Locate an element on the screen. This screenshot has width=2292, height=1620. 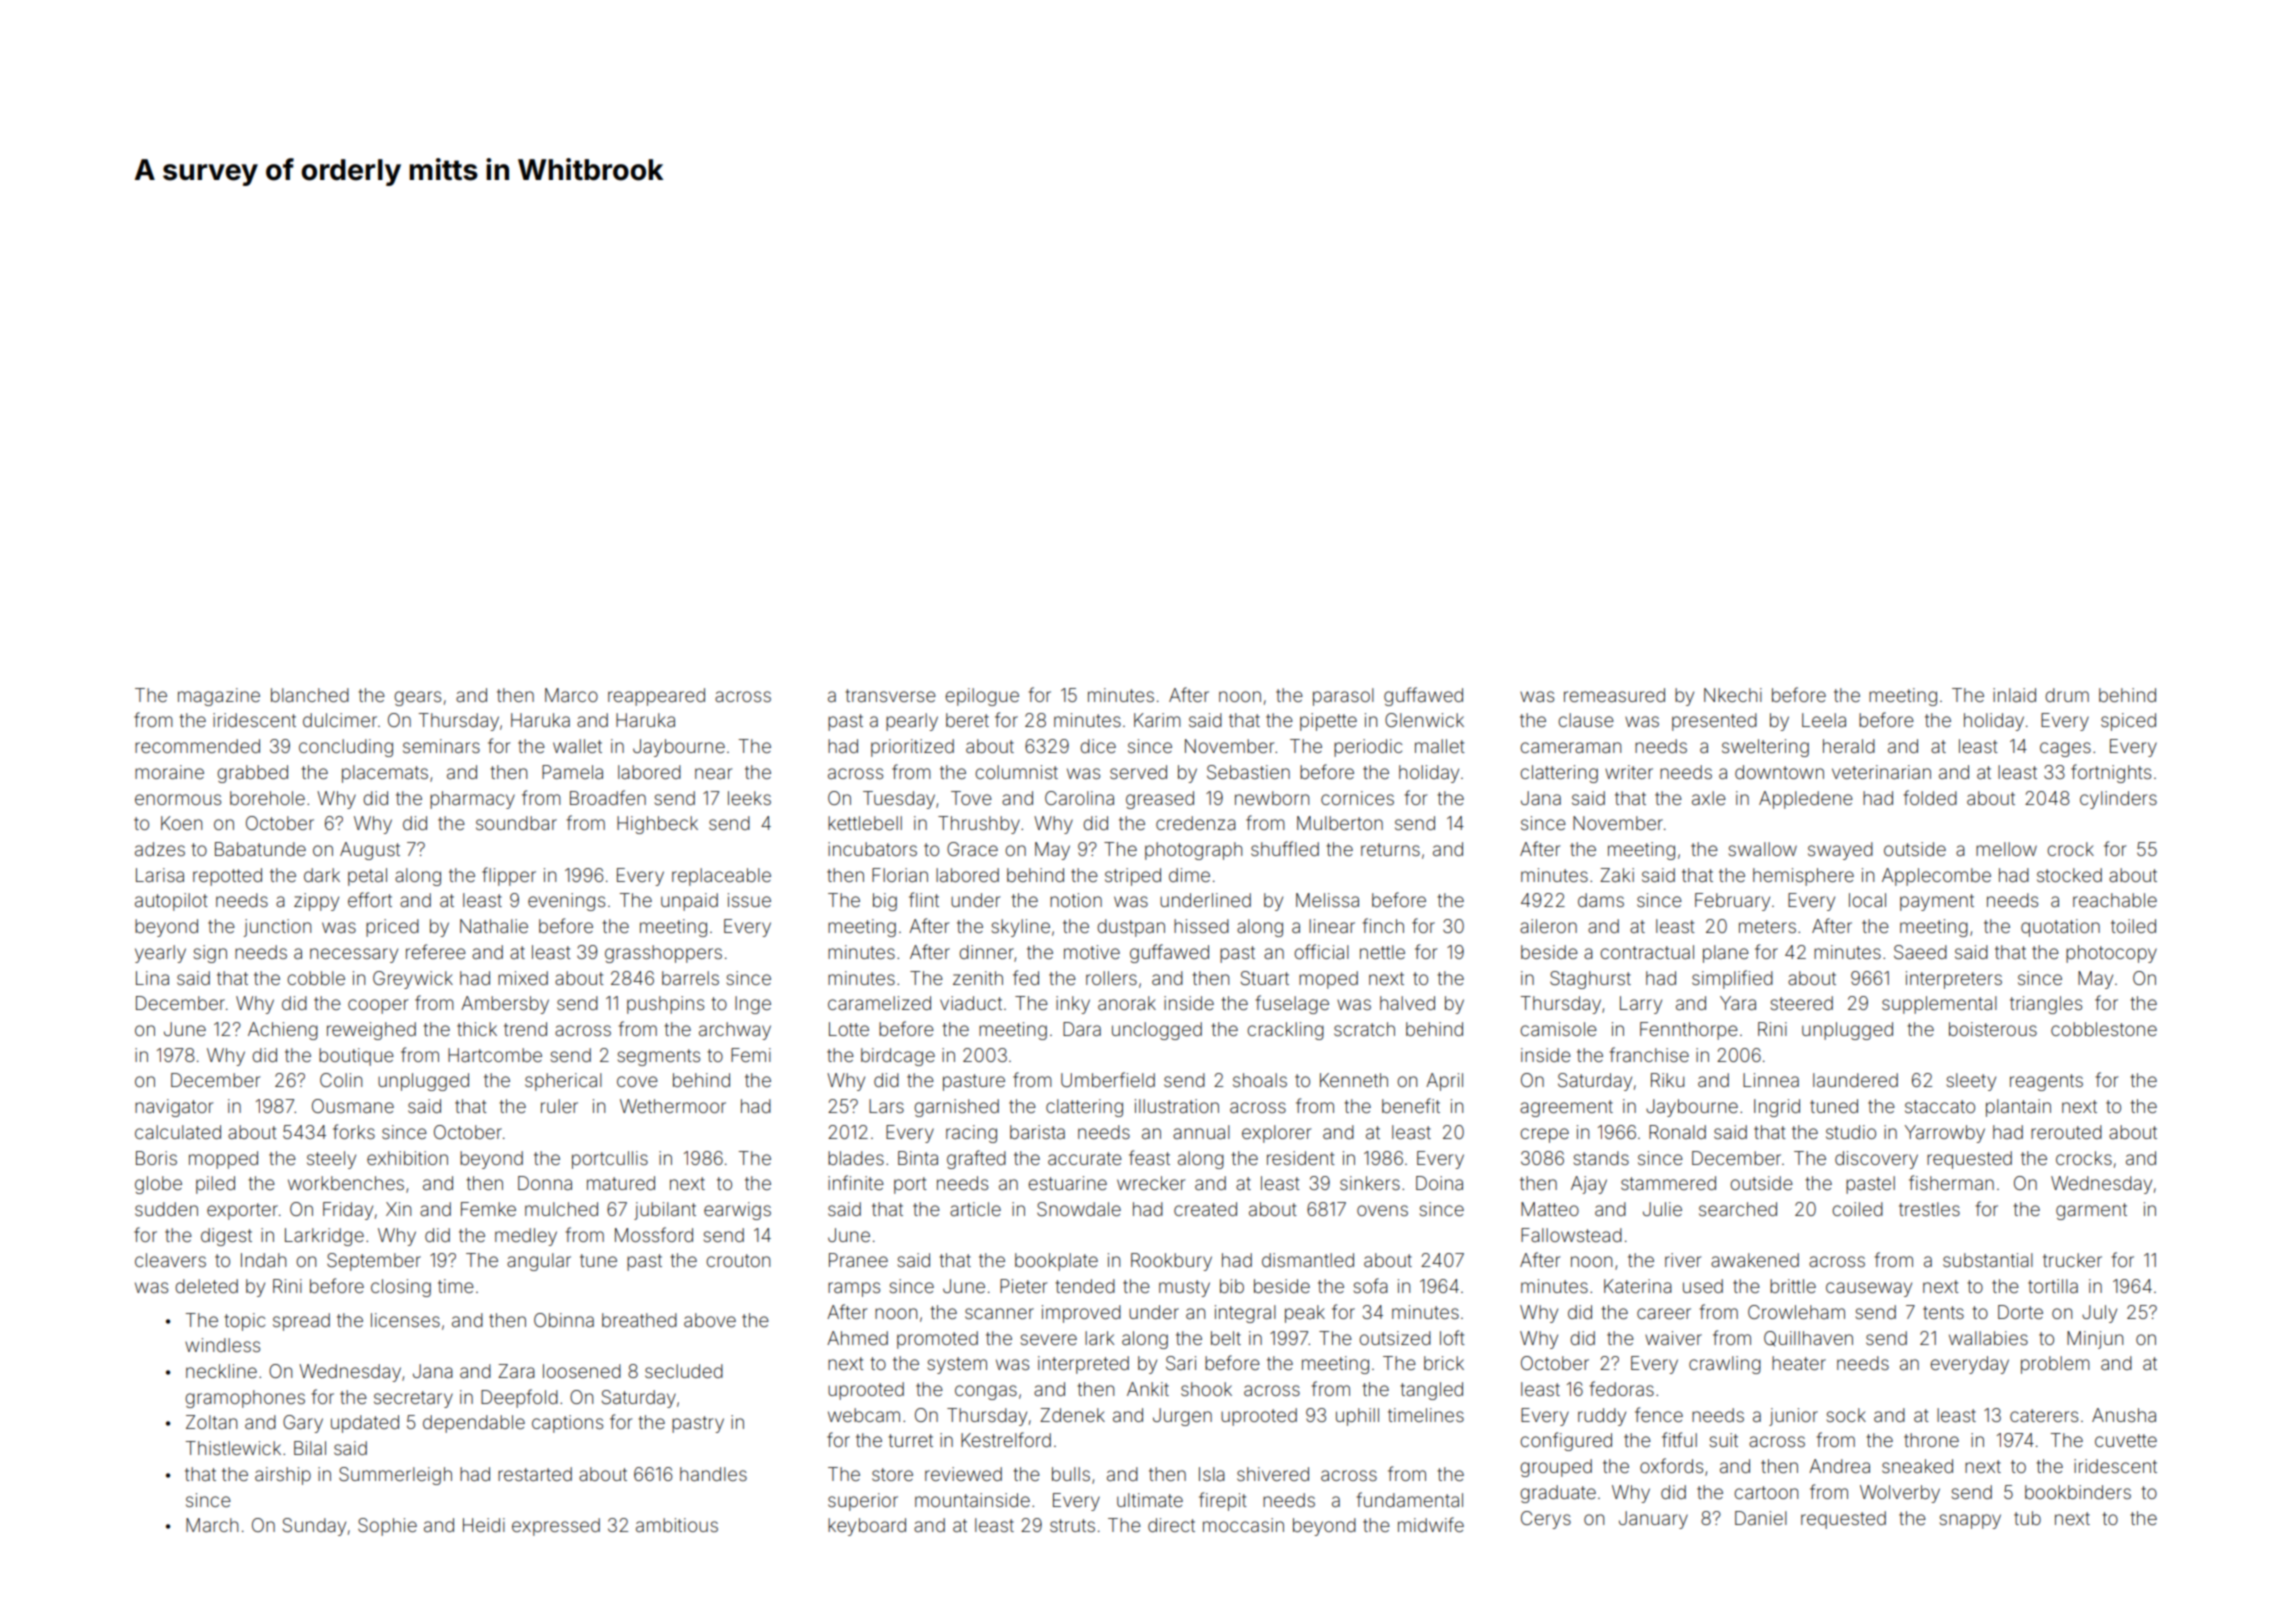
spread is located at coordinates (301, 1322).
